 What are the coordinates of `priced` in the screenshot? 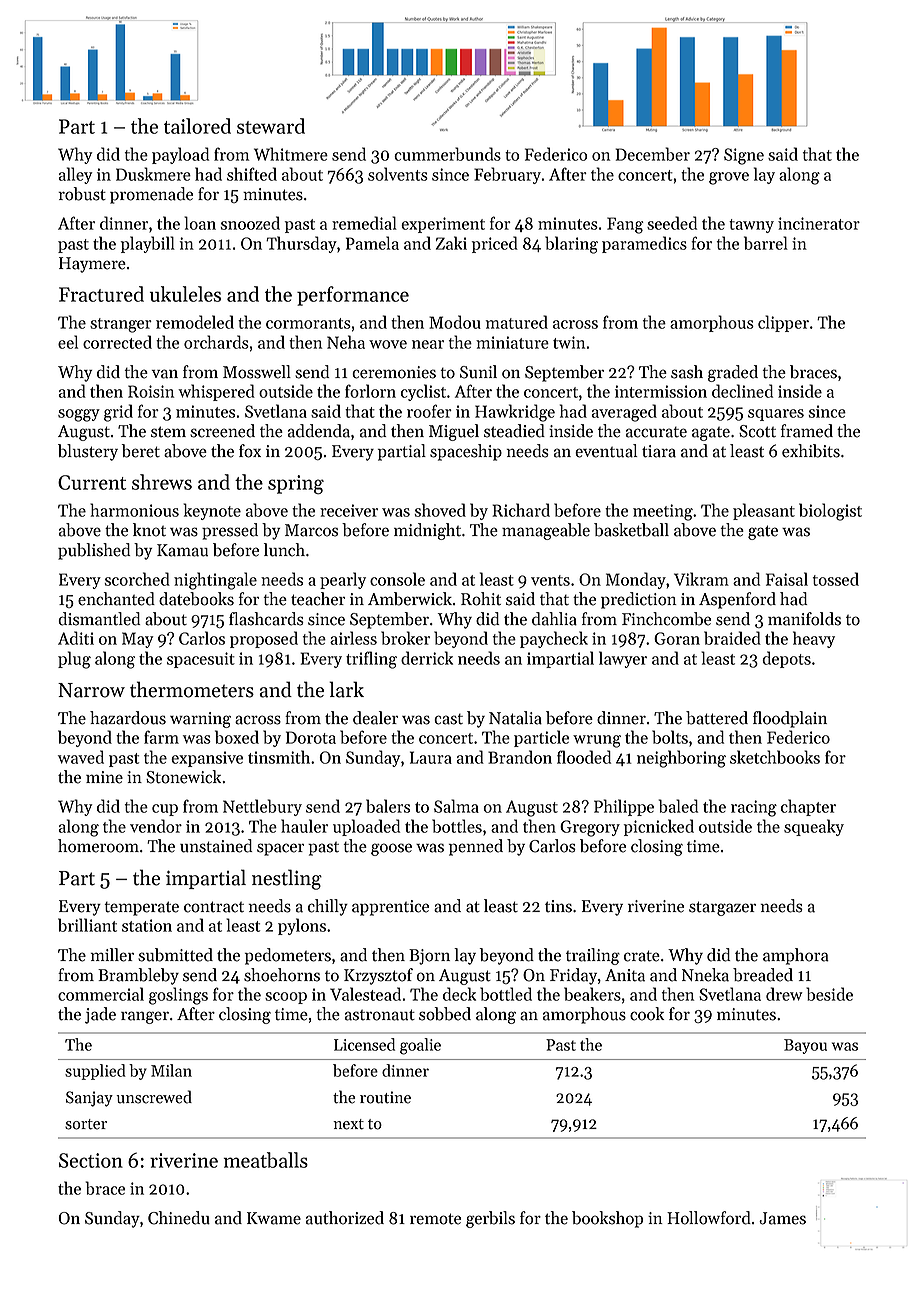 It's located at (495, 244).
